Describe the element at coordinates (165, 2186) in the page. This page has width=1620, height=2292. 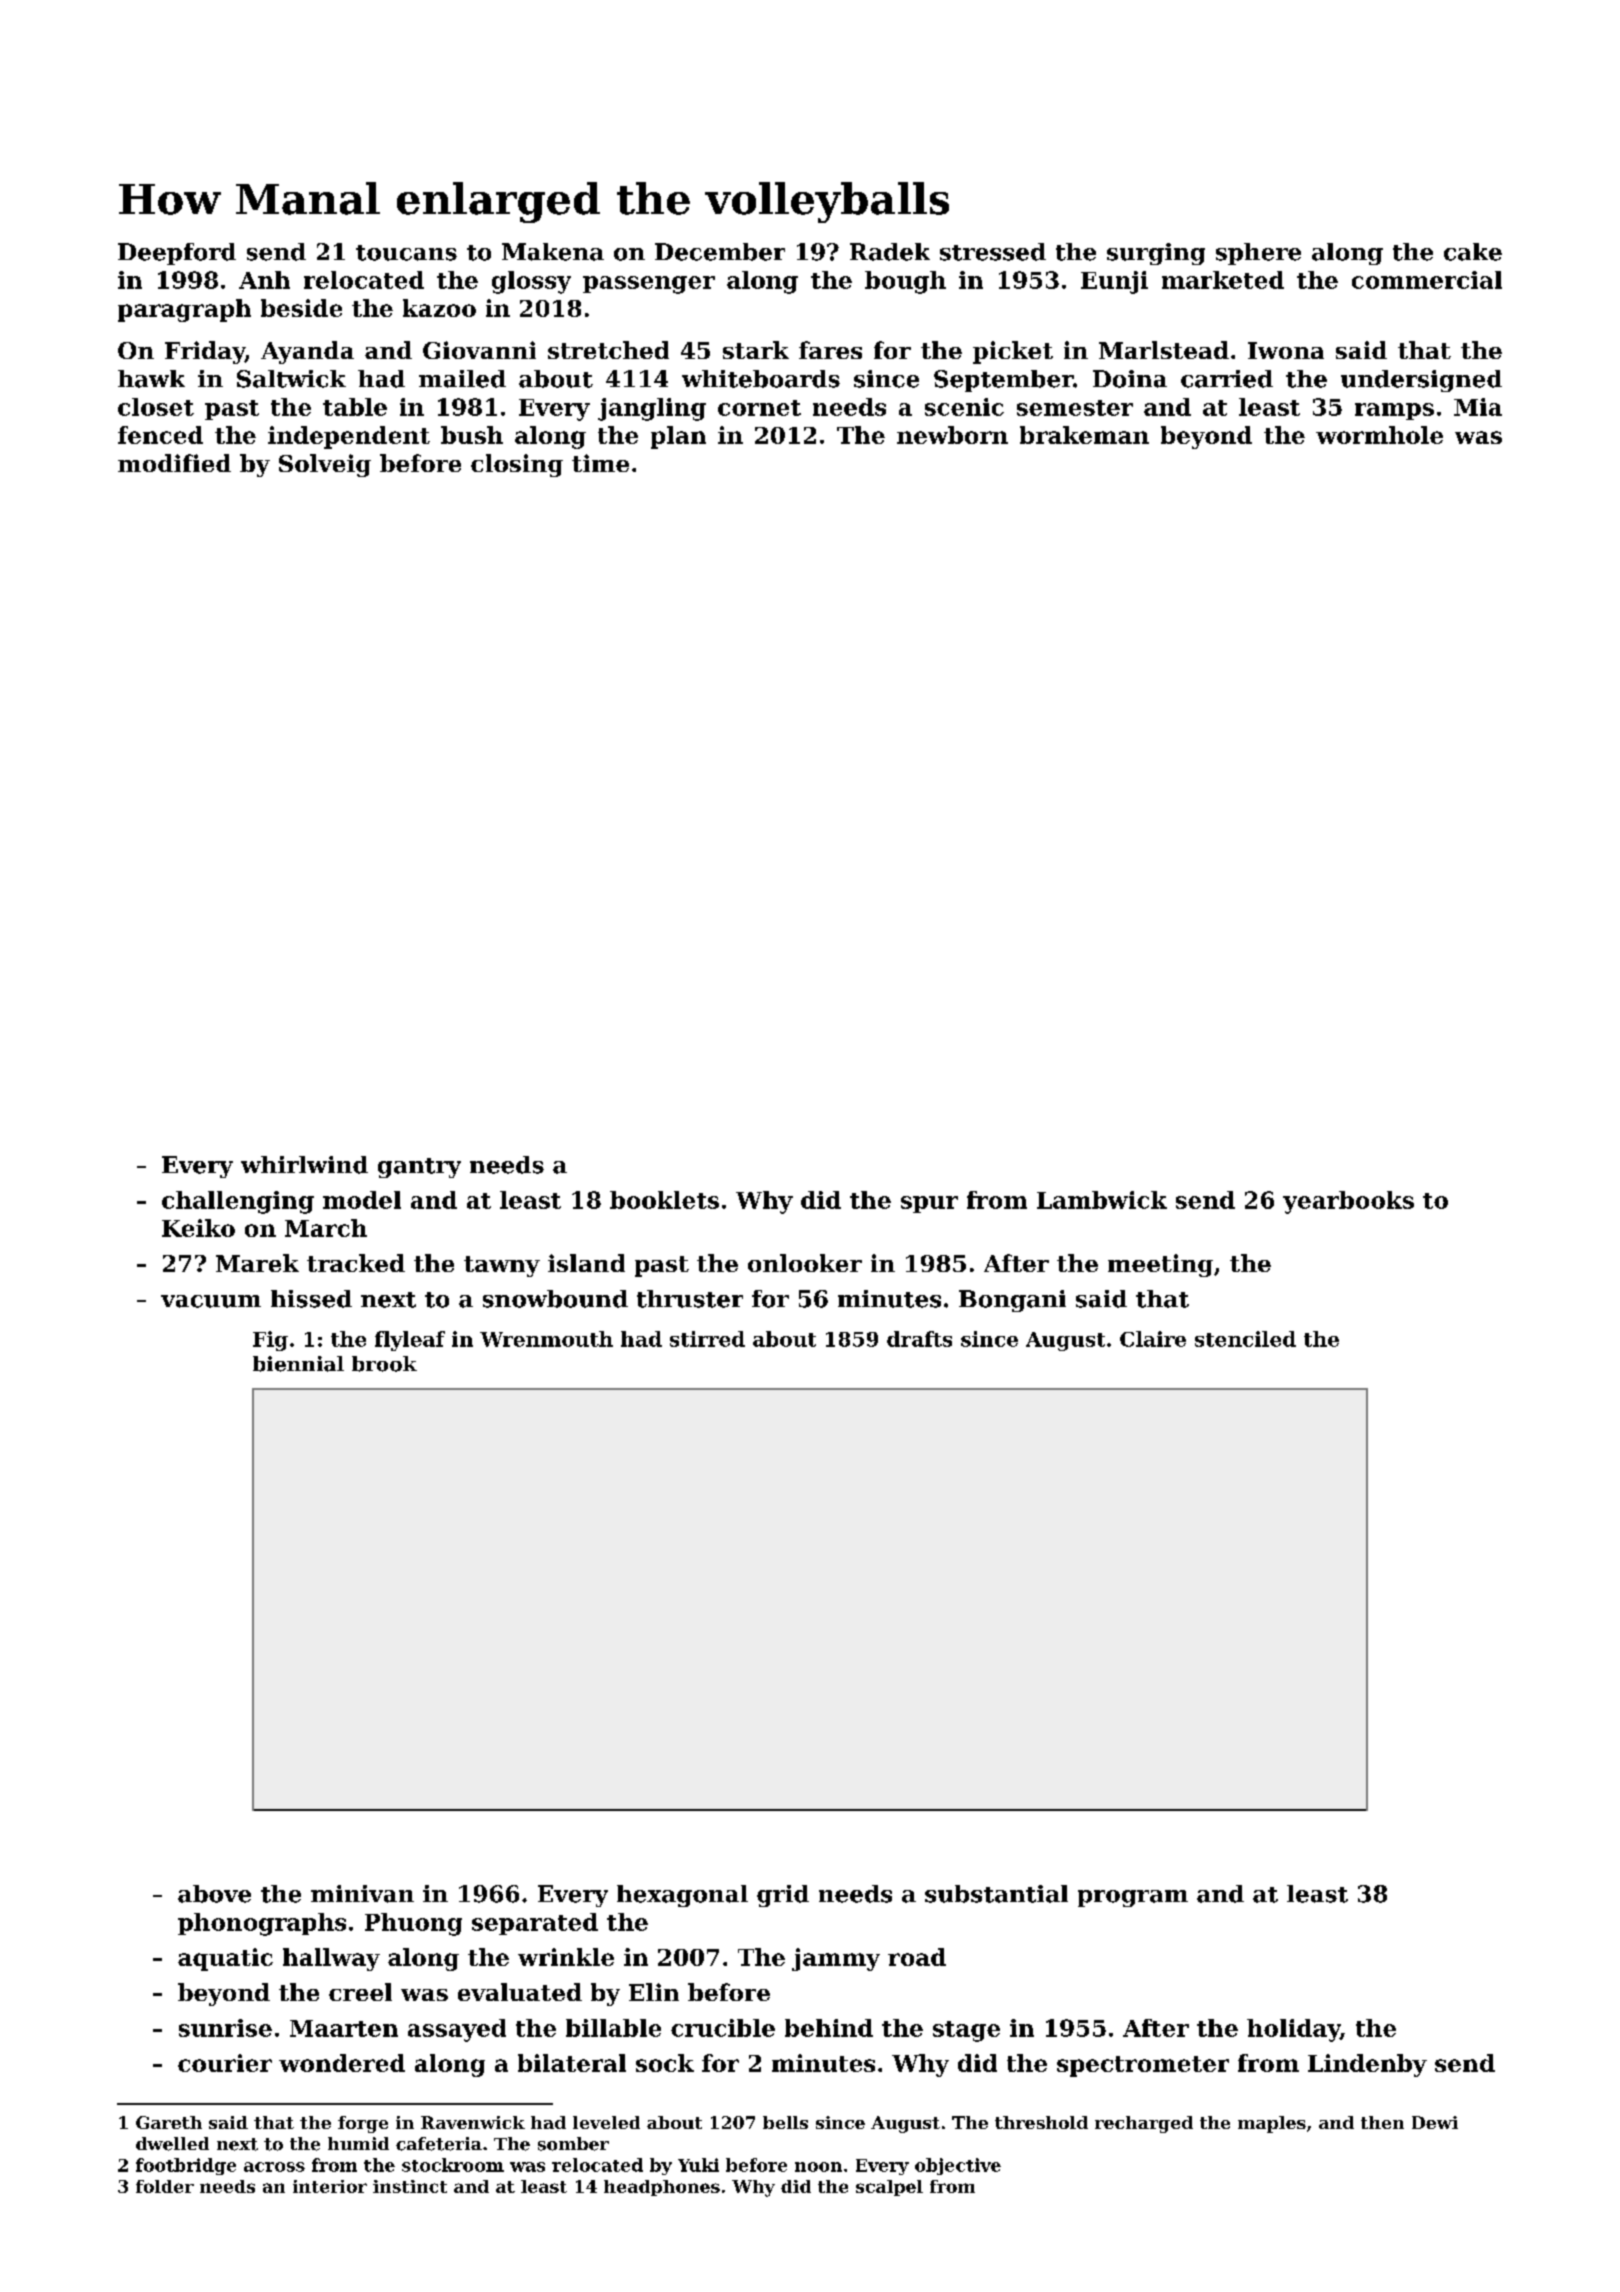
I see `folder` at that location.
